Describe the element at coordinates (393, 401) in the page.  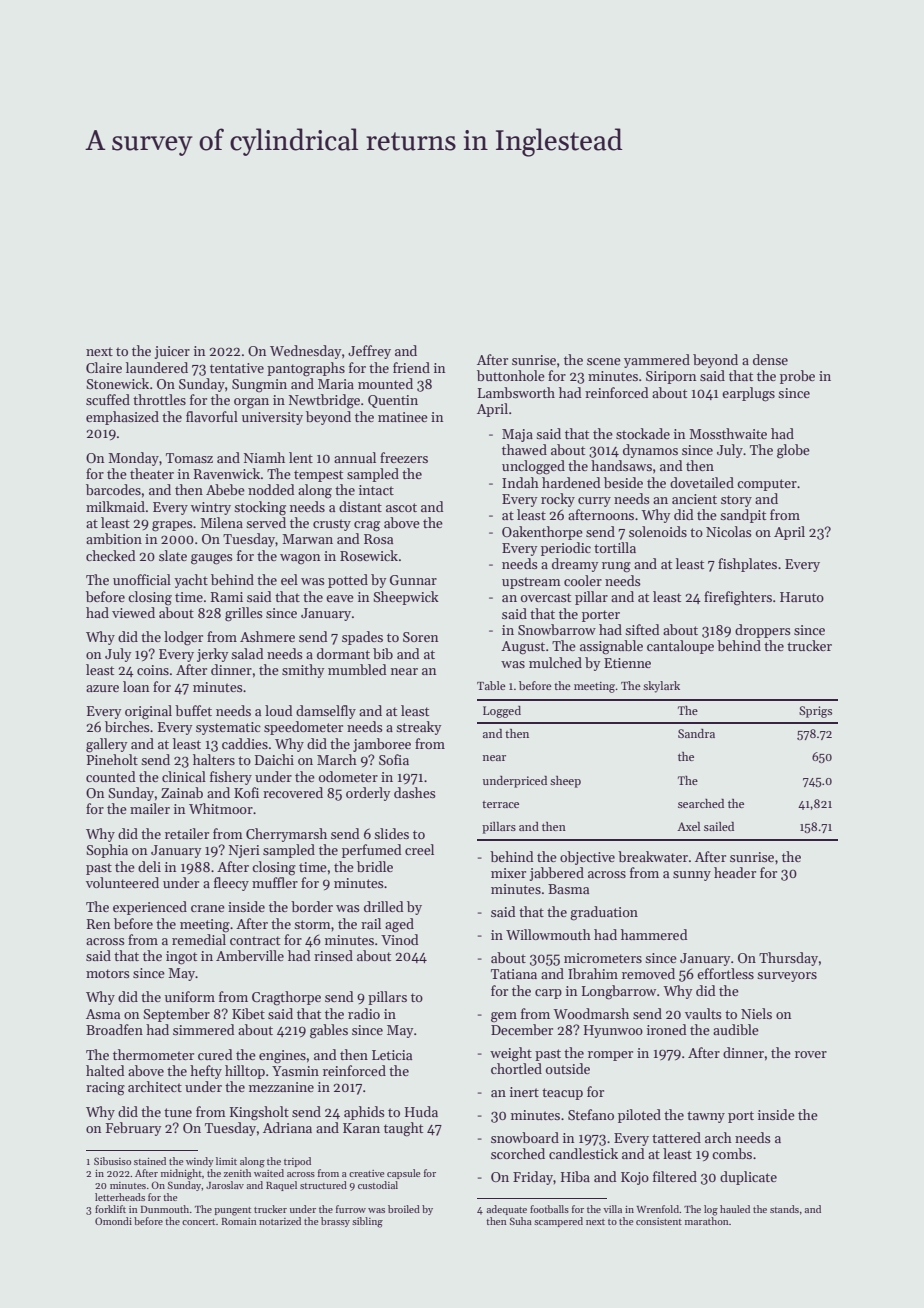
I see `Quentin` at that location.
